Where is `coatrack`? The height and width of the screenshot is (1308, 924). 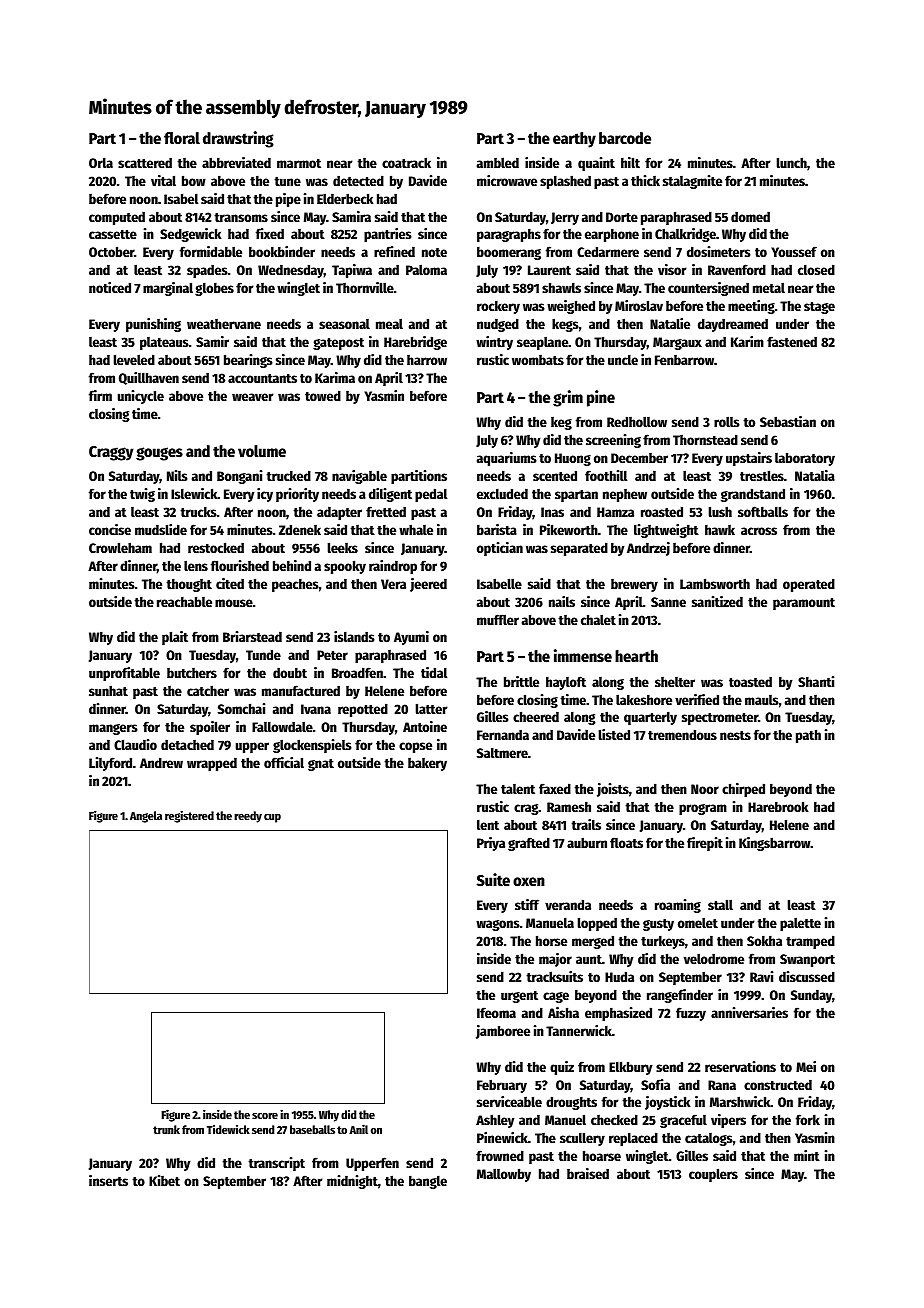 coatrack is located at coordinates (406, 162).
